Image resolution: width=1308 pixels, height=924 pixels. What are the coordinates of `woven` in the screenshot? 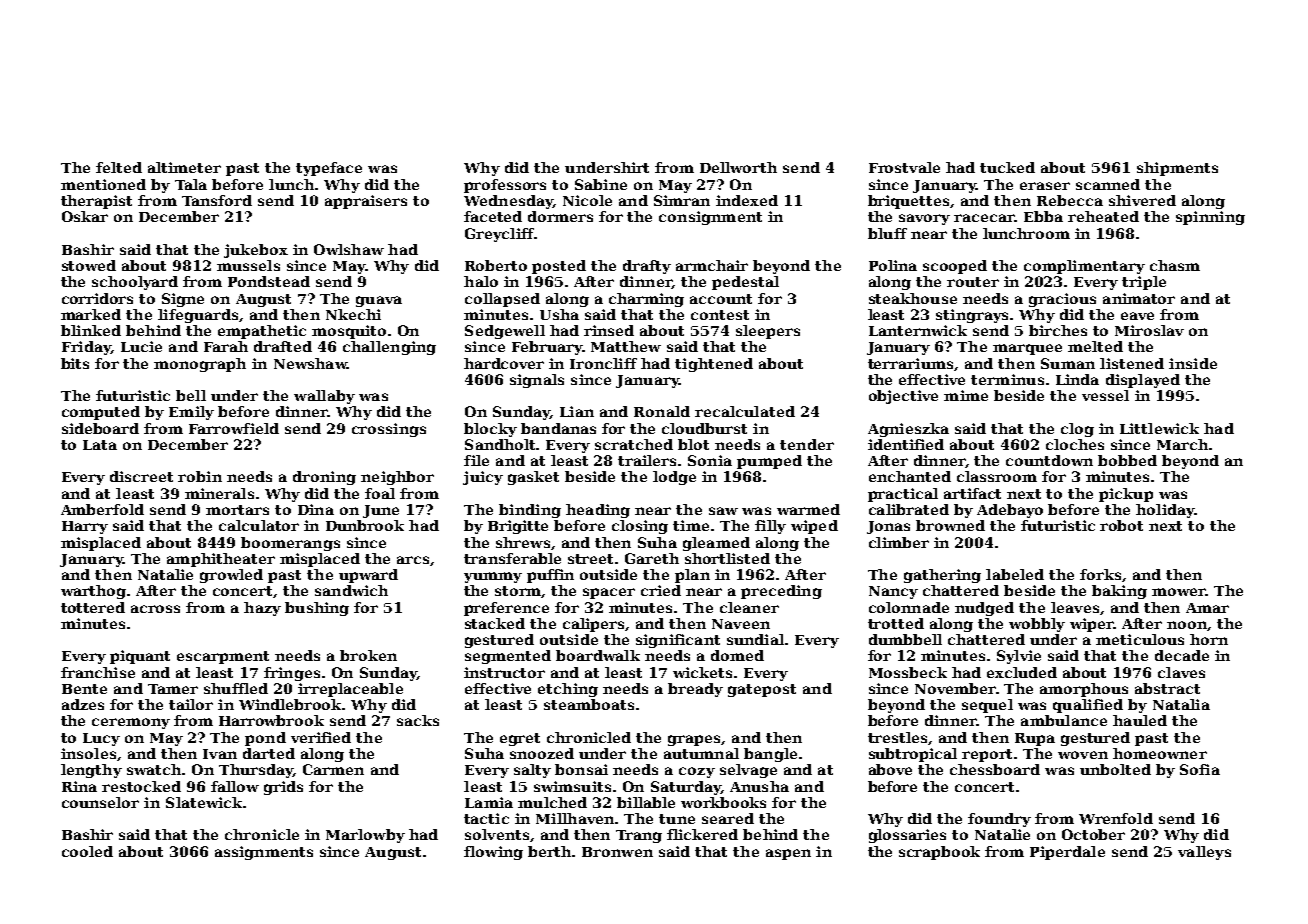 It's located at (1083, 755).
